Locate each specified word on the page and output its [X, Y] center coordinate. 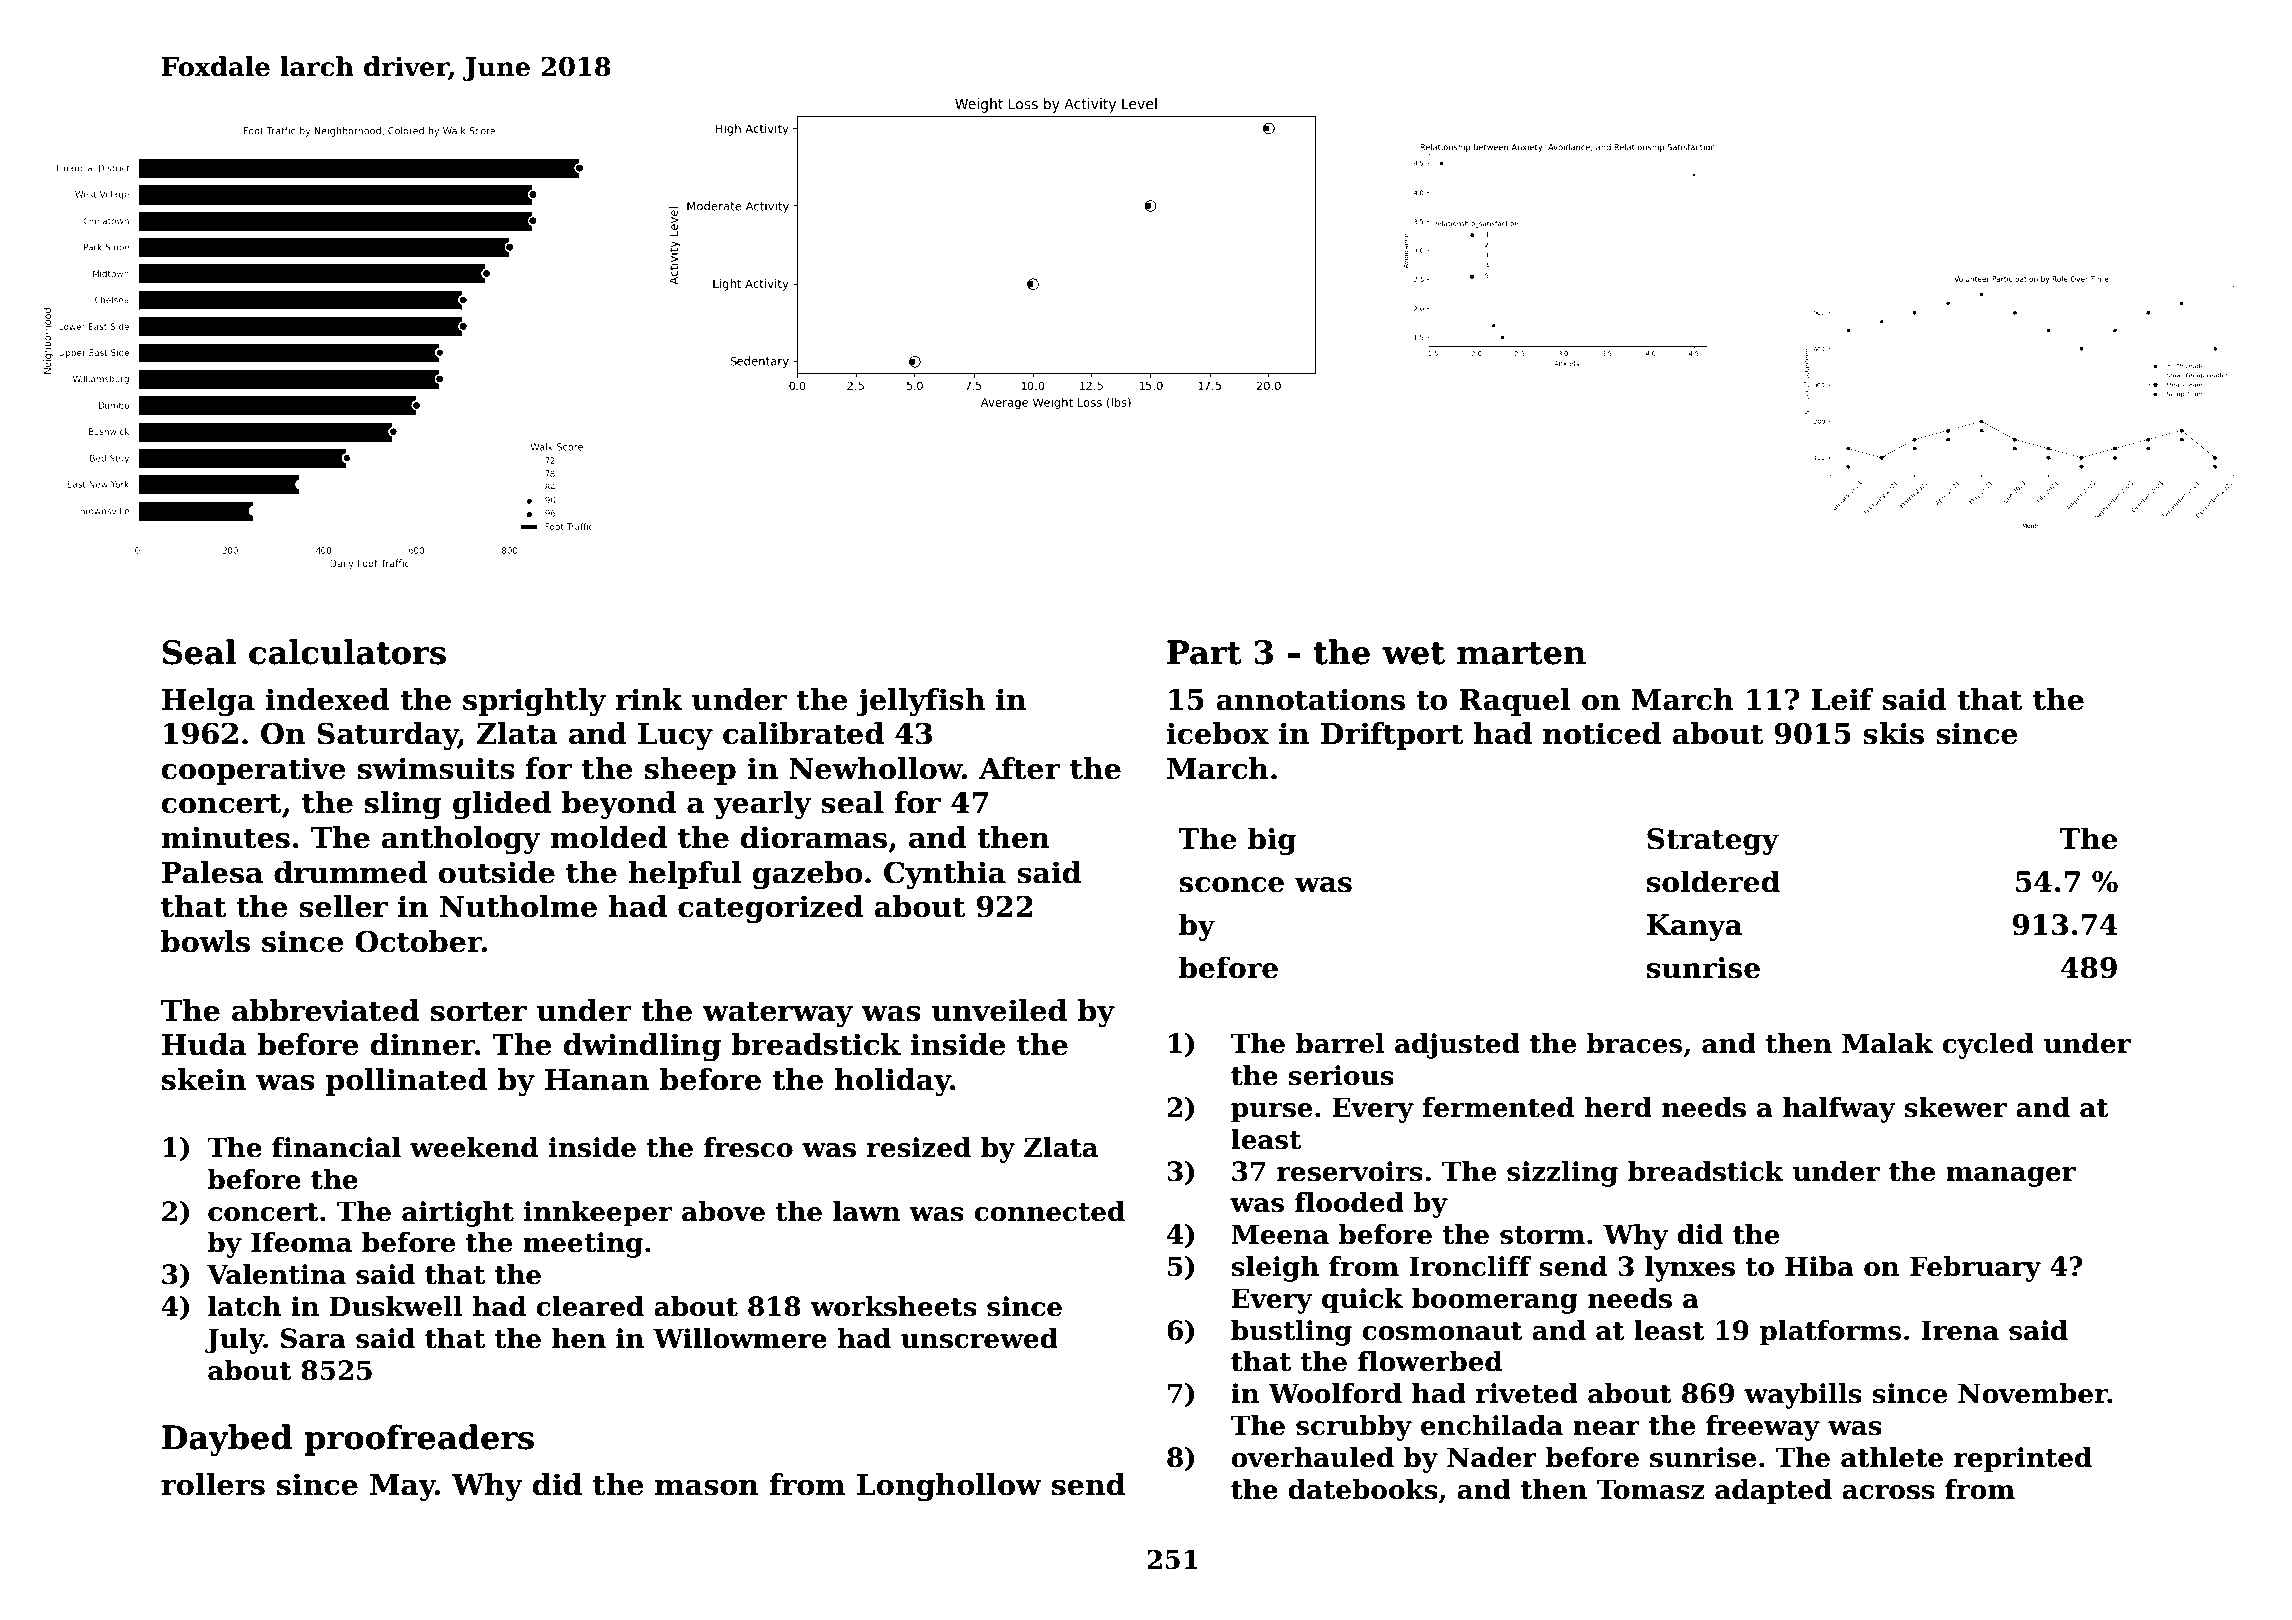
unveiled [999, 1010]
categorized [770, 909]
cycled [1988, 1046]
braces [1634, 1043]
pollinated [406, 1082]
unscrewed [979, 1338]
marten [1521, 653]
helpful [685, 875]
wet [1413, 653]
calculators [347, 652]
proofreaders [419, 1440]
